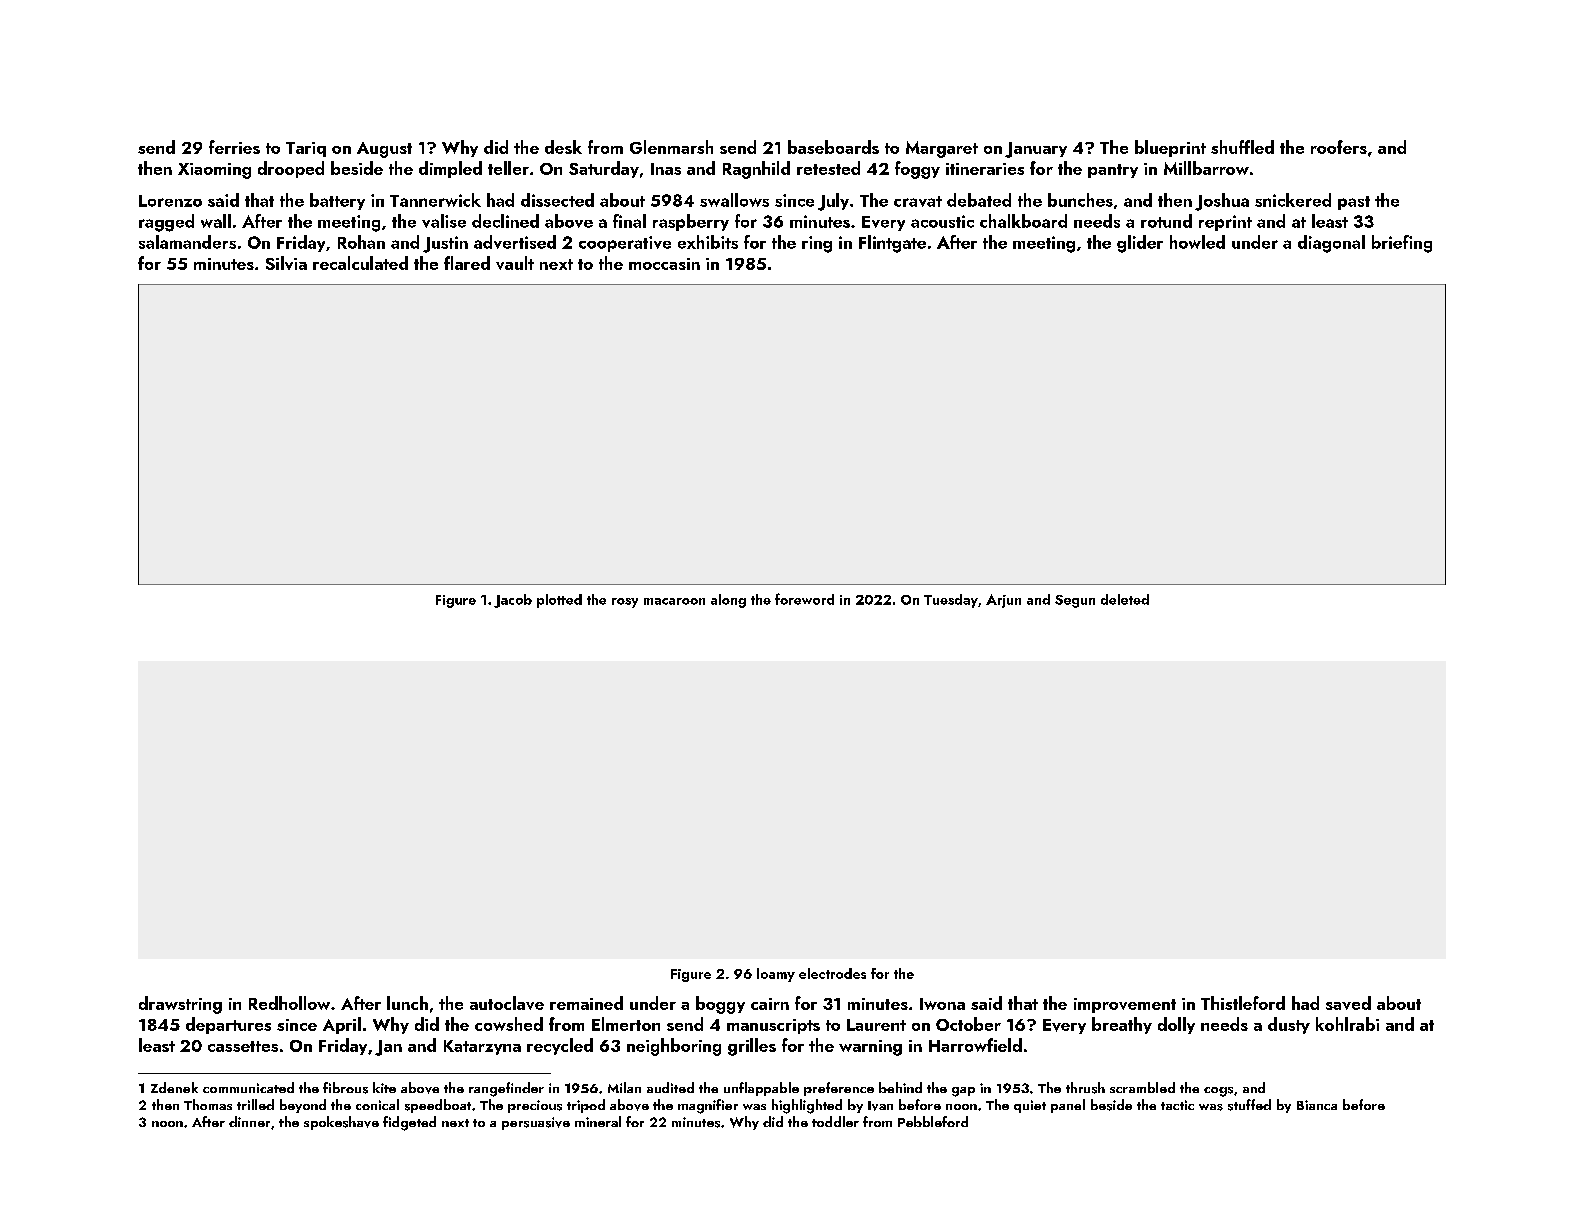 The width and height of the page is (1584, 1224). I want to click on Segun, so click(1075, 601).
